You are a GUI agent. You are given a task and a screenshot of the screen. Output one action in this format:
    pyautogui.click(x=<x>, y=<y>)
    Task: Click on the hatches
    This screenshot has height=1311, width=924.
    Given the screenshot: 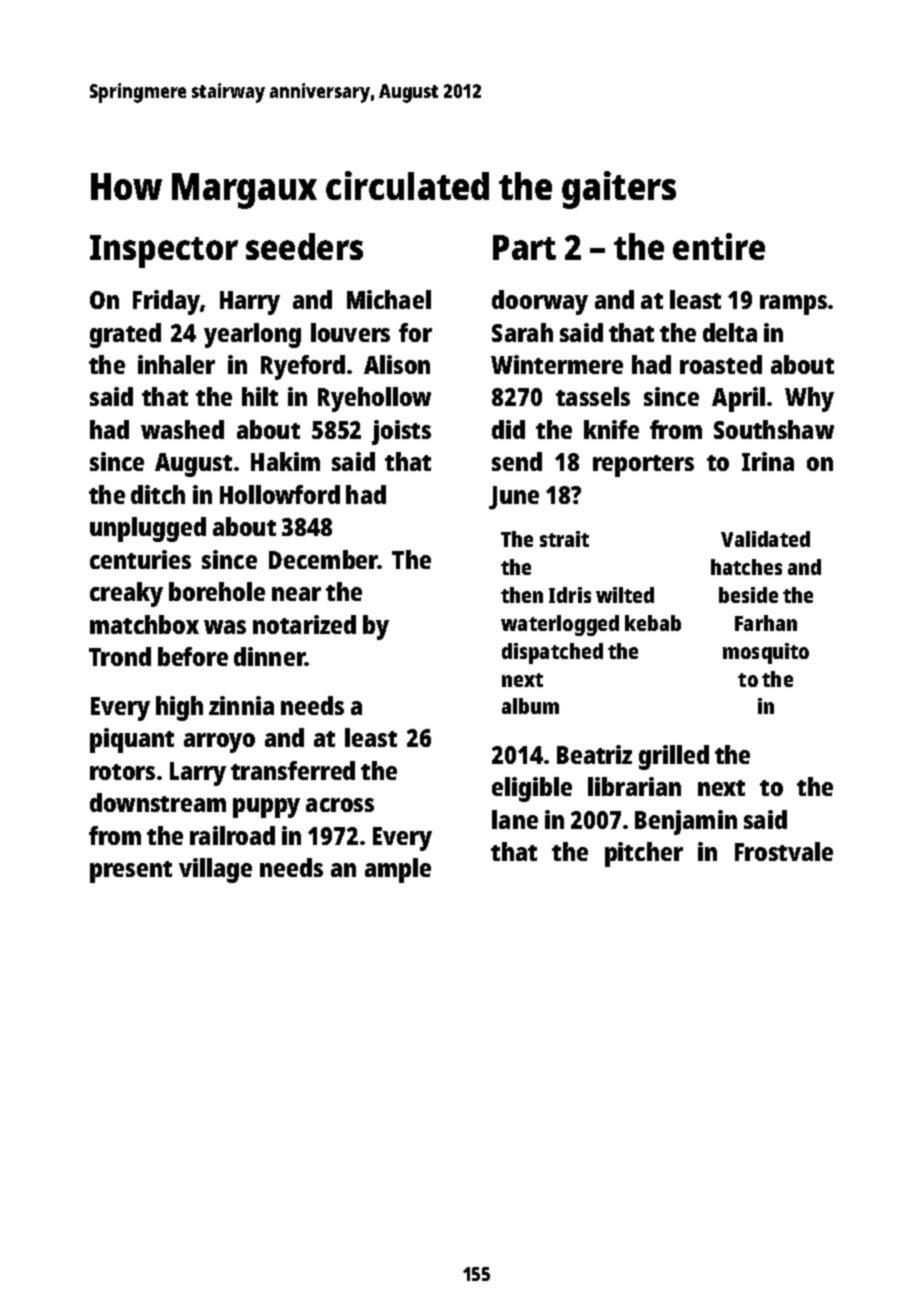 What is the action you would take?
    pyautogui.click(x=746, y=567)
